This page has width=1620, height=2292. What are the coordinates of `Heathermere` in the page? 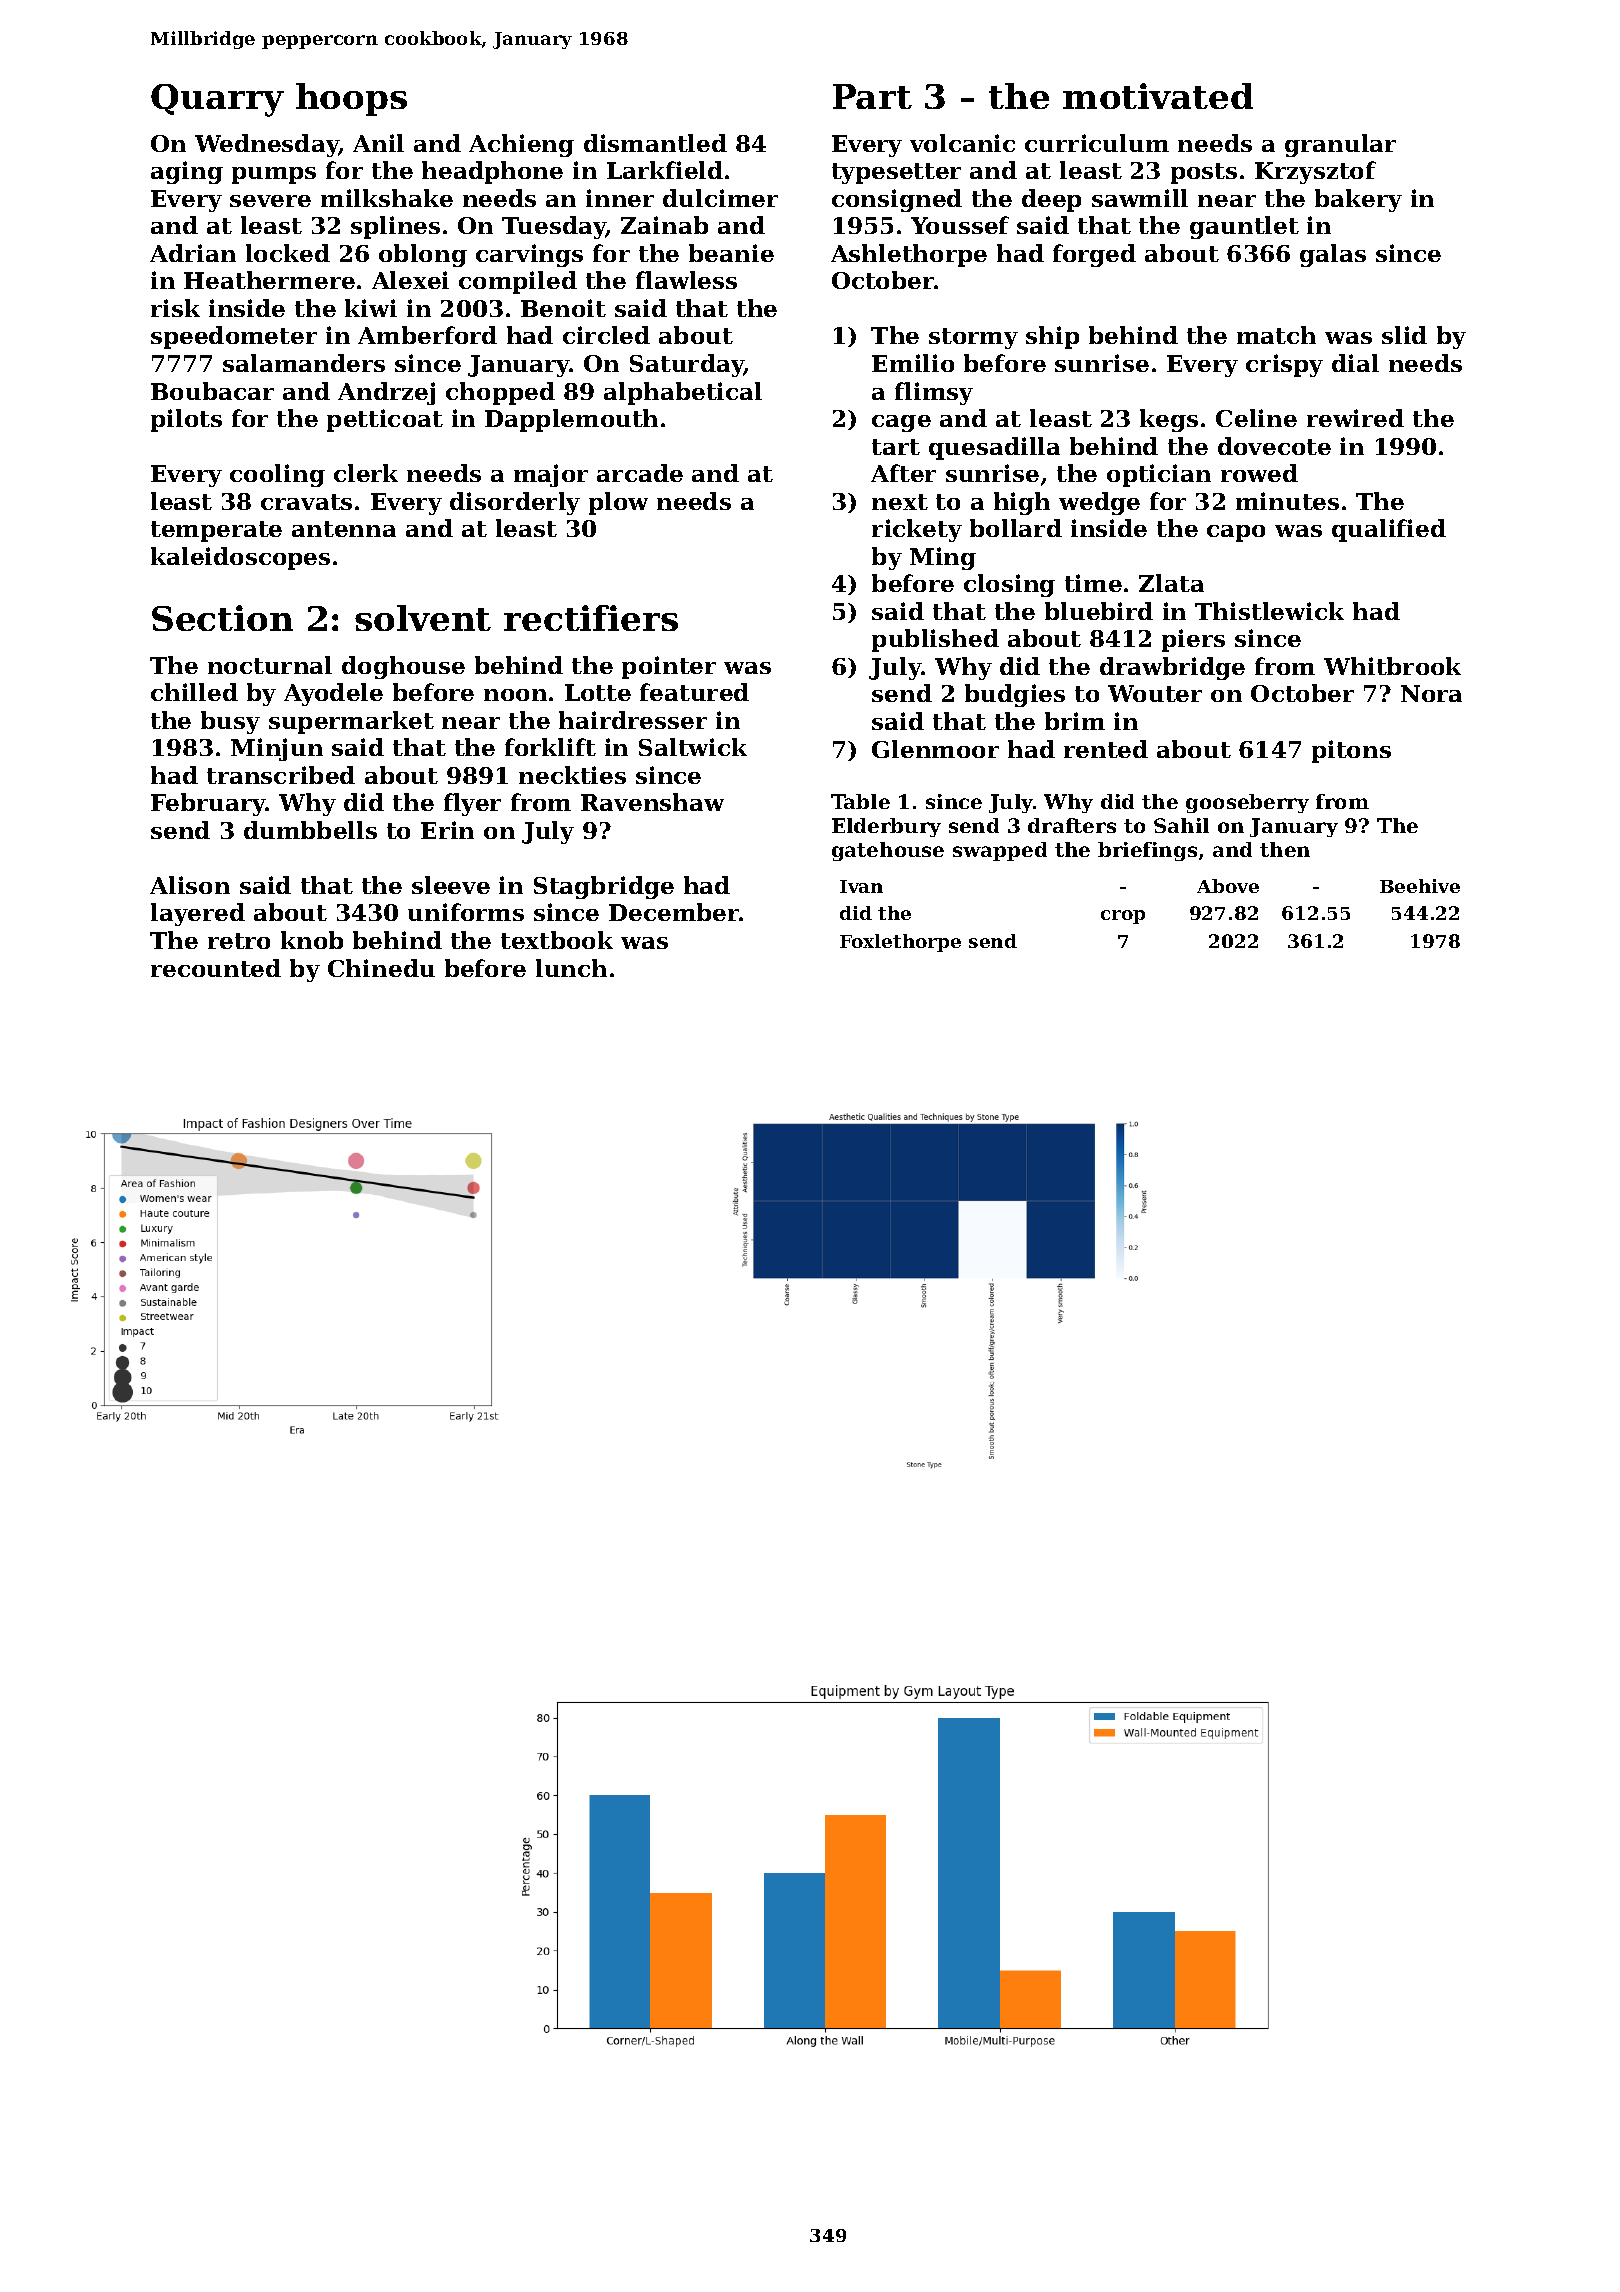 It's located at (269, 280).
